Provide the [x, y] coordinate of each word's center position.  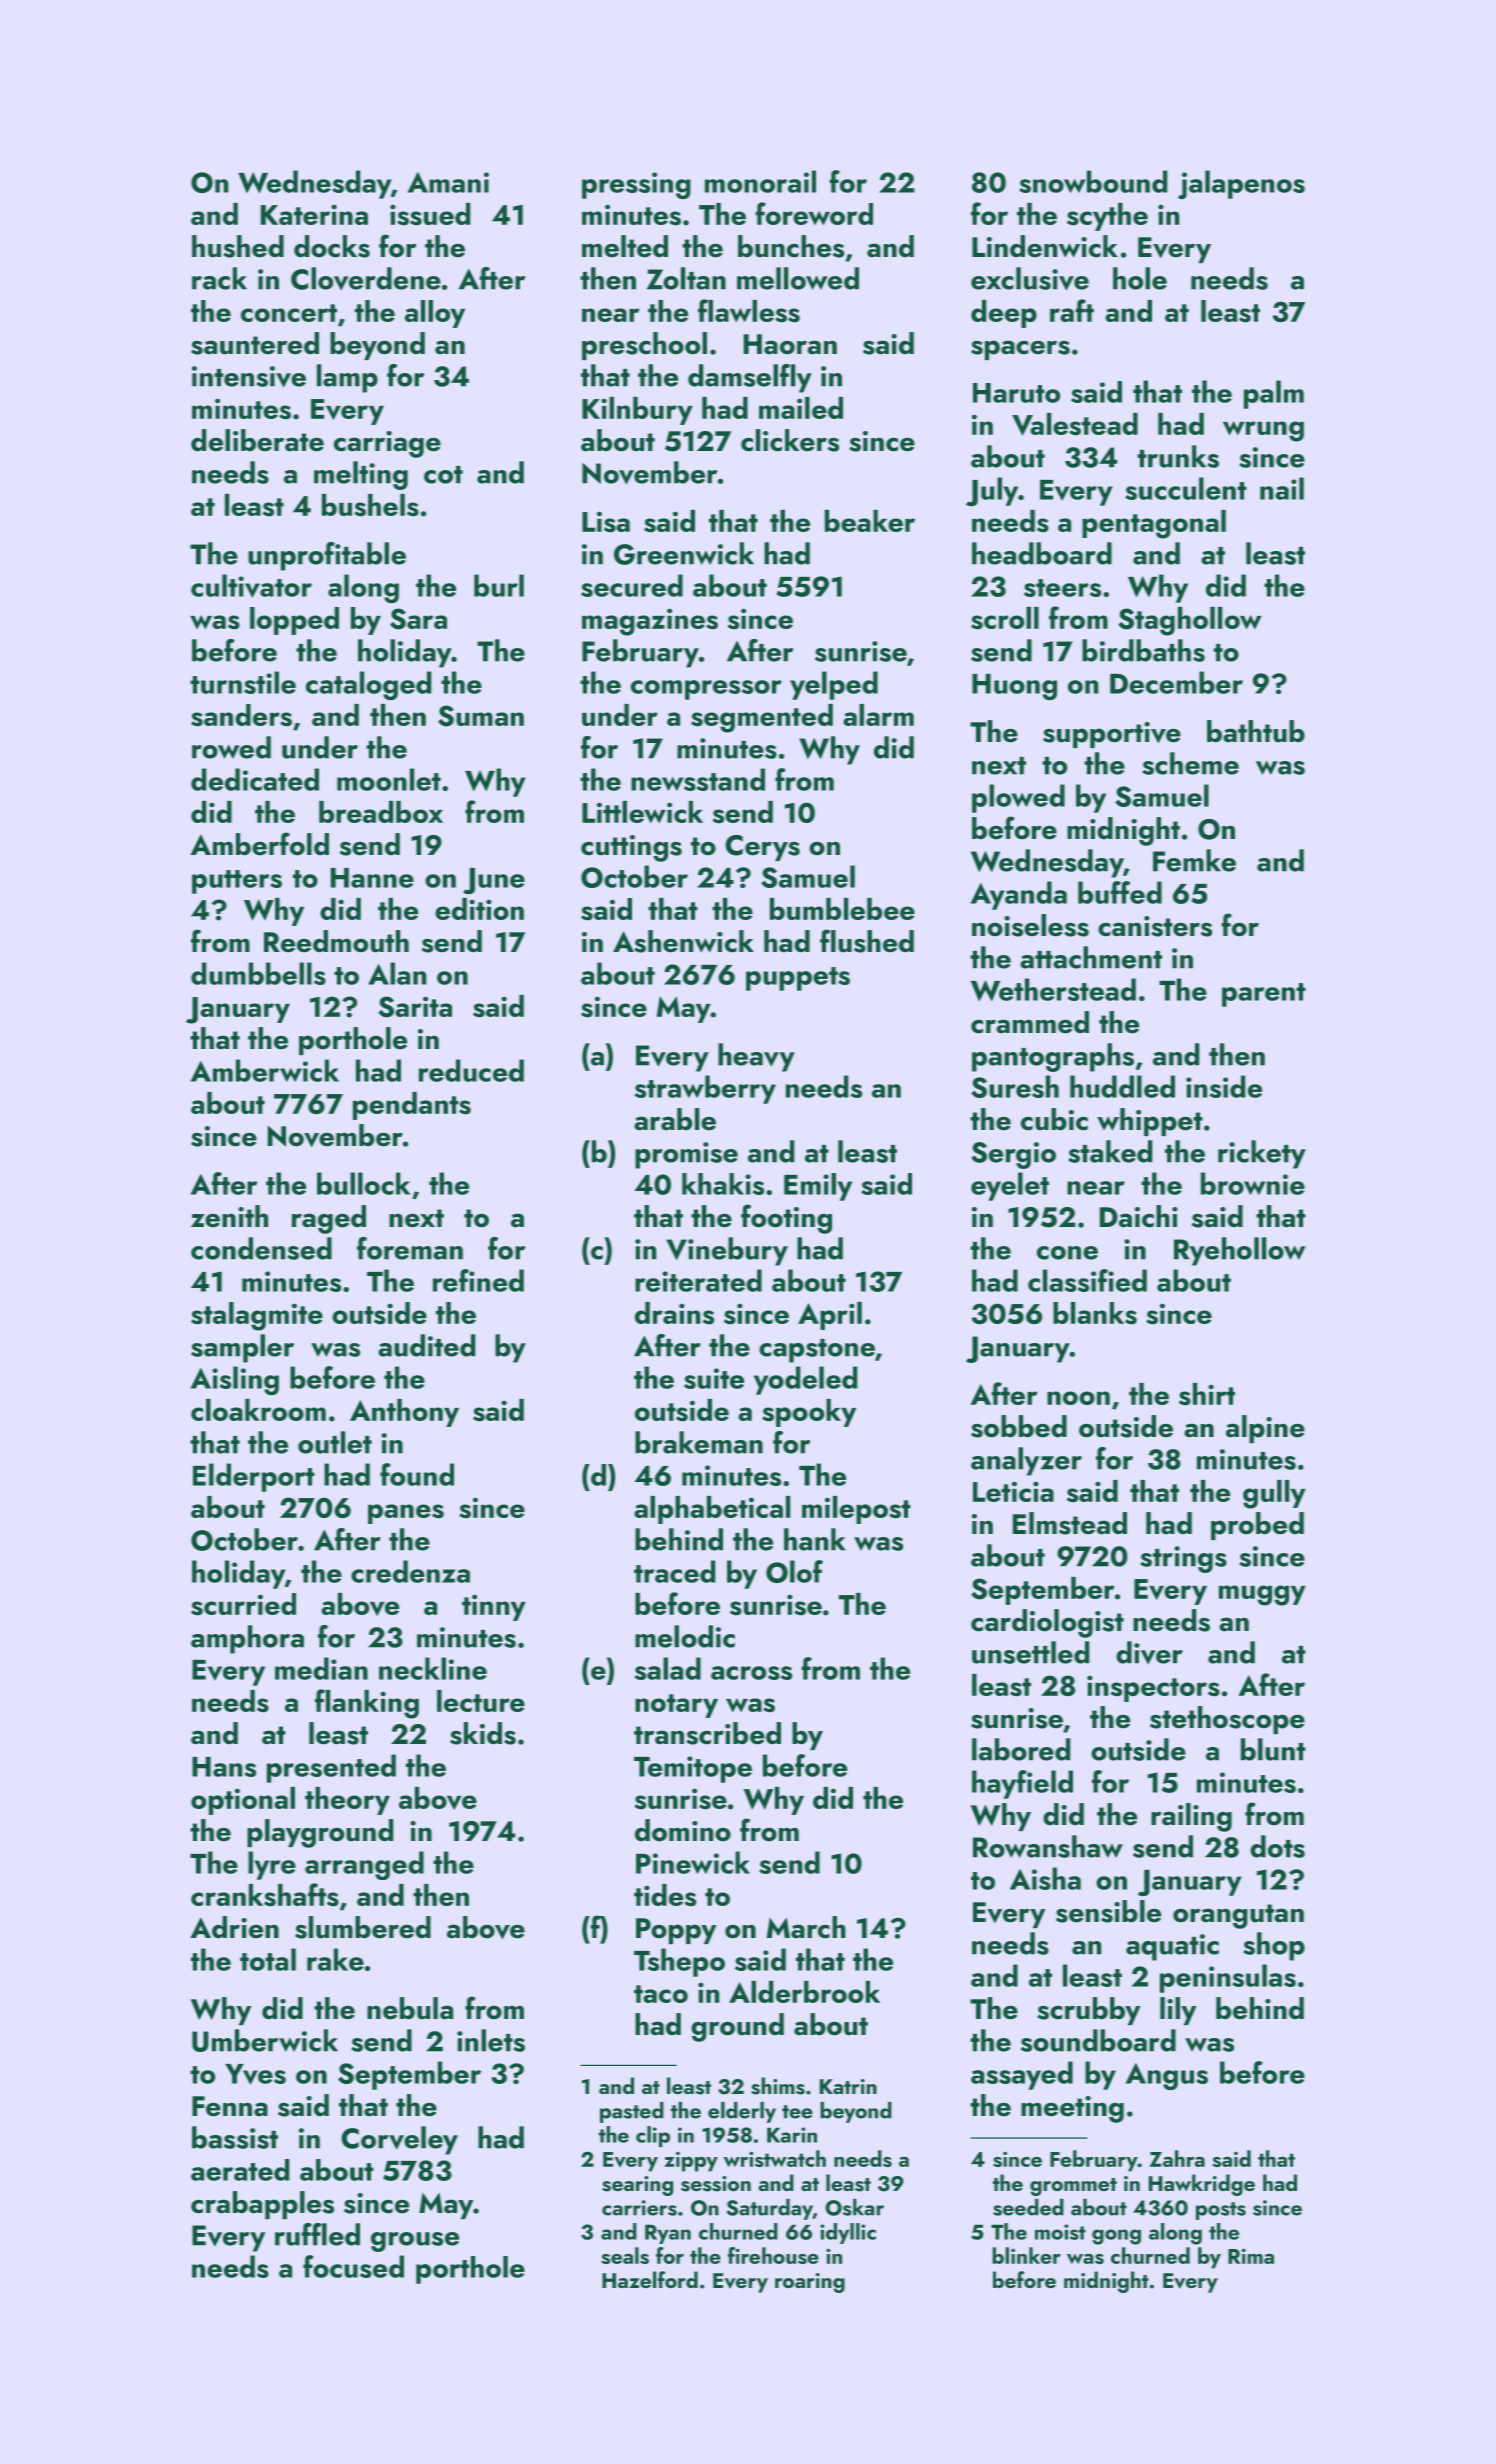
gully [1274, 1494]
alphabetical [712, 1510]
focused [353, 2266]
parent [1264, 995]
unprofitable [327, 556]
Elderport [254, 1477]
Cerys [762, 848]
